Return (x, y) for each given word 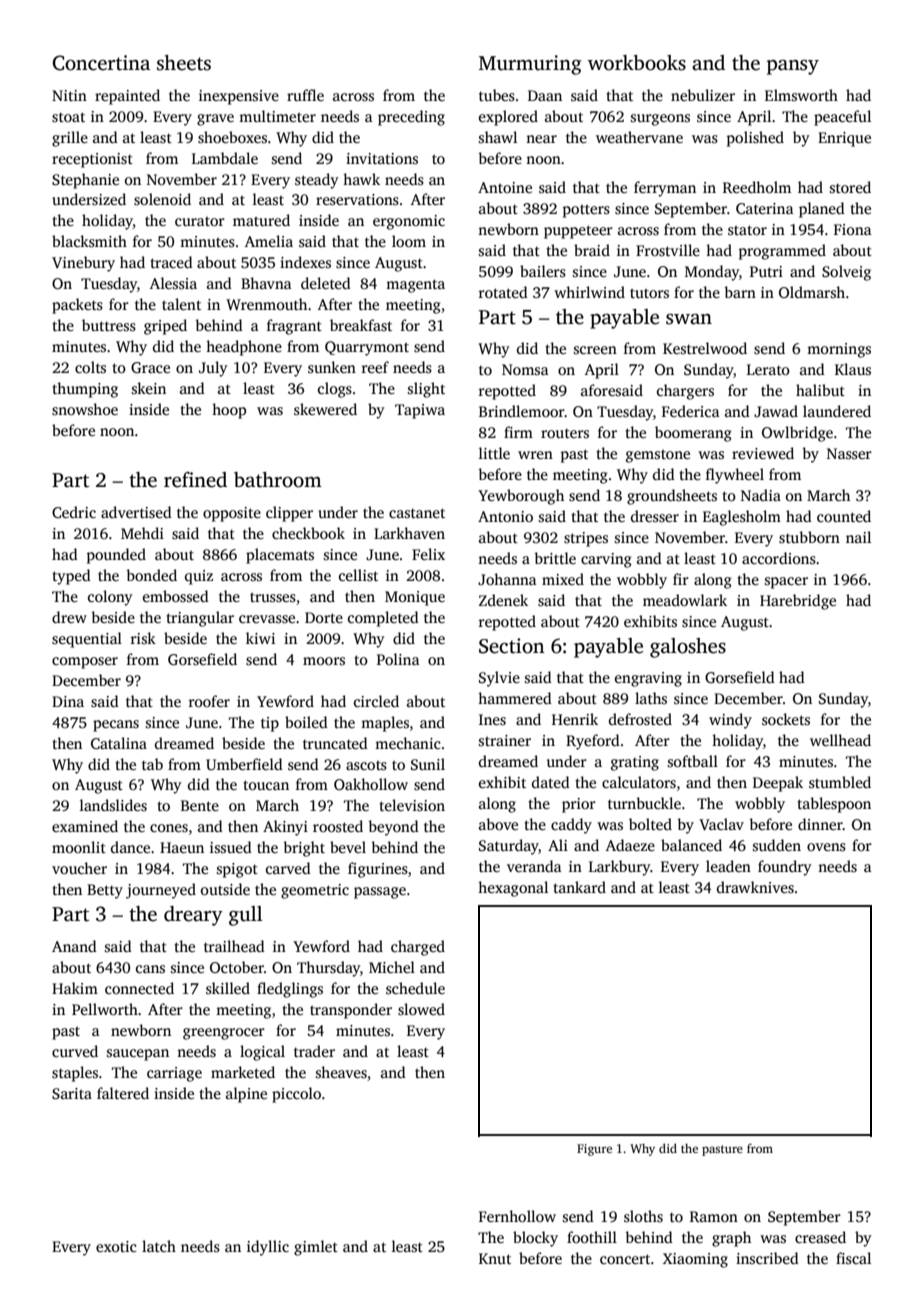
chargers (685, 392)
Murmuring (530, 65)
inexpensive (239, 97)
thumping (85, 390)
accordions (779, 558)
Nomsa (525, 369)
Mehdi (142, 533)
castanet (417, 513)
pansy (793, 67)
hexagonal (513, 889)
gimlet (316, 1248)
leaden (728, 866)
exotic (116, 1246)
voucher (79, 868)
